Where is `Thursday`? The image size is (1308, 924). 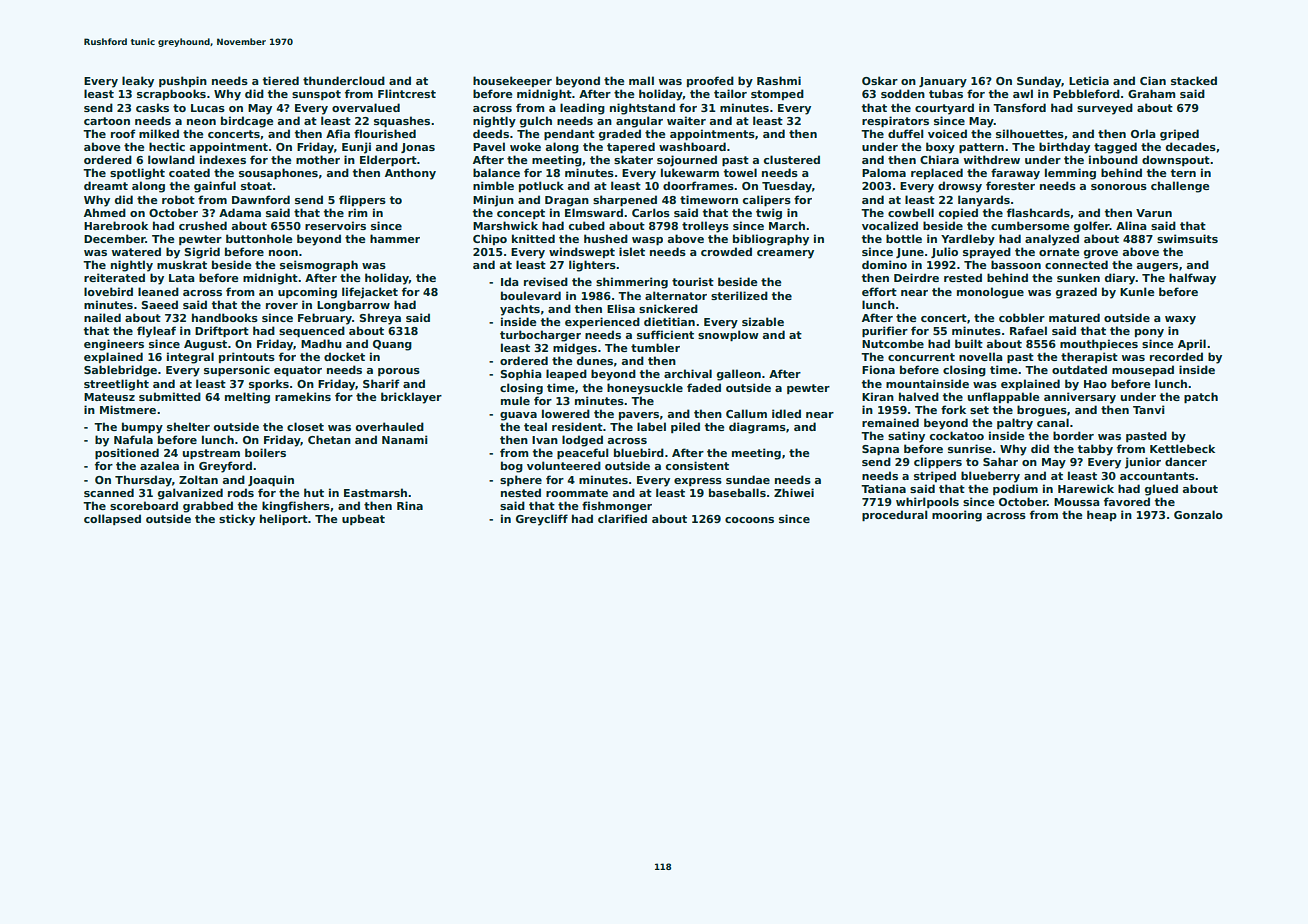 Thursday is located at coordinates (143, 481).
